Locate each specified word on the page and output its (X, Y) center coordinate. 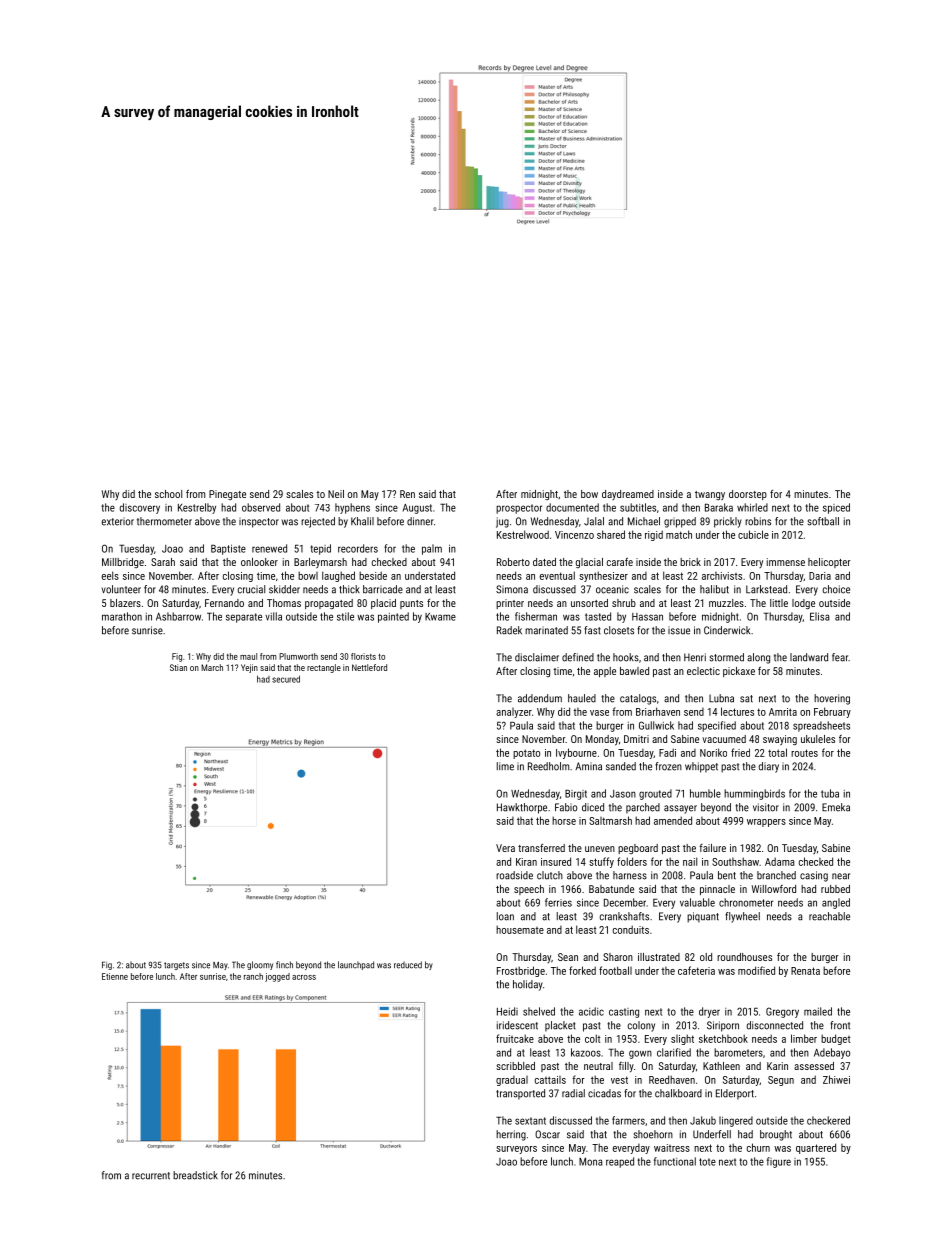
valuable (697, 902)
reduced (408, 965)
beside (373, 575)
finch (284, 965)
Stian (178, 667)
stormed (727, 657)
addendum (540, 698)
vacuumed (724, 739)
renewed (269, 548)
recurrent (151, 1176)
